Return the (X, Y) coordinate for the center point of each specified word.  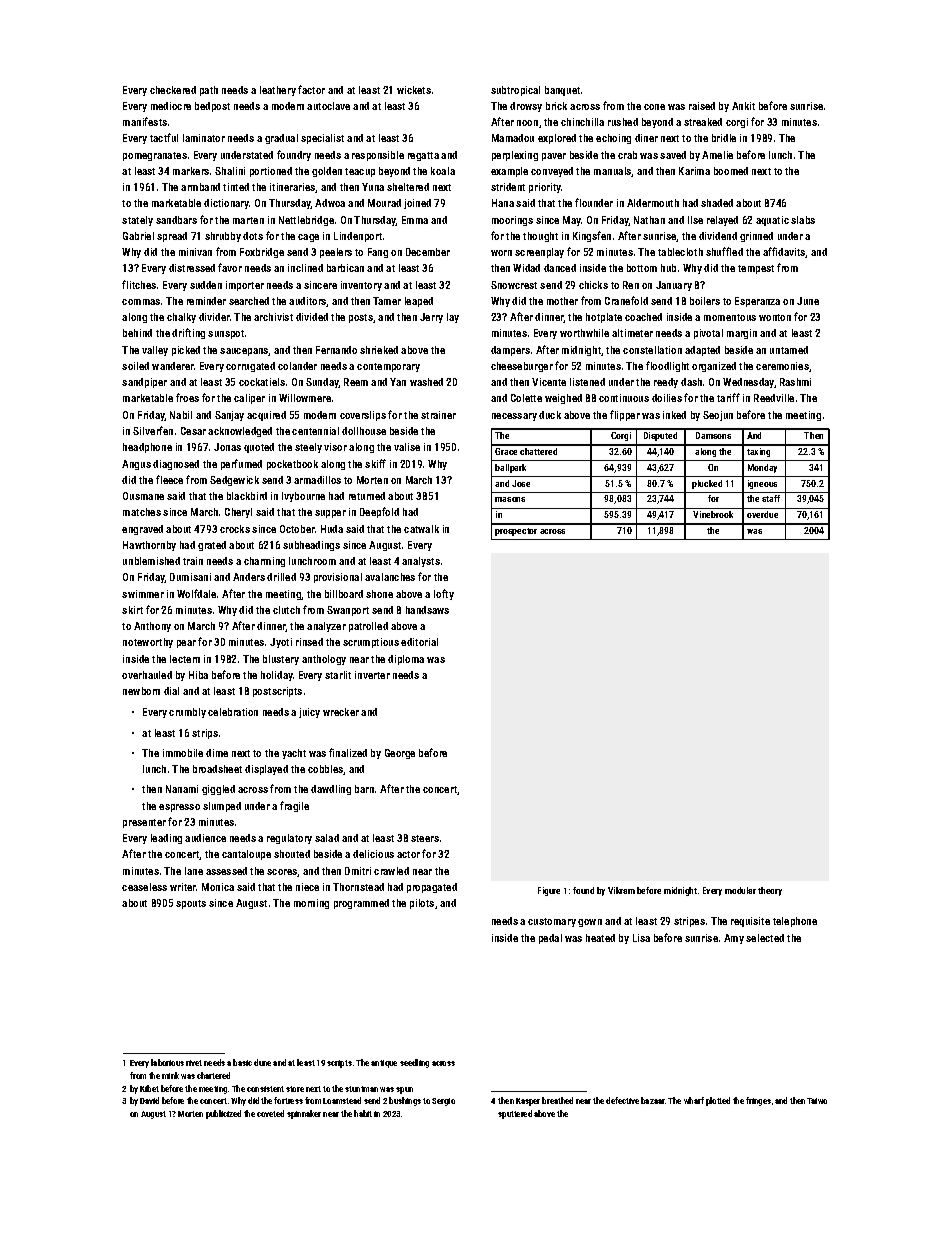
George (400, 754)
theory (770, 891)
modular (740, 890)
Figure (549, 891)
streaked (703, 122)
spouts (191, 904)
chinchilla (582, 122)
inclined (305, 268)
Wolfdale (196, 593)
